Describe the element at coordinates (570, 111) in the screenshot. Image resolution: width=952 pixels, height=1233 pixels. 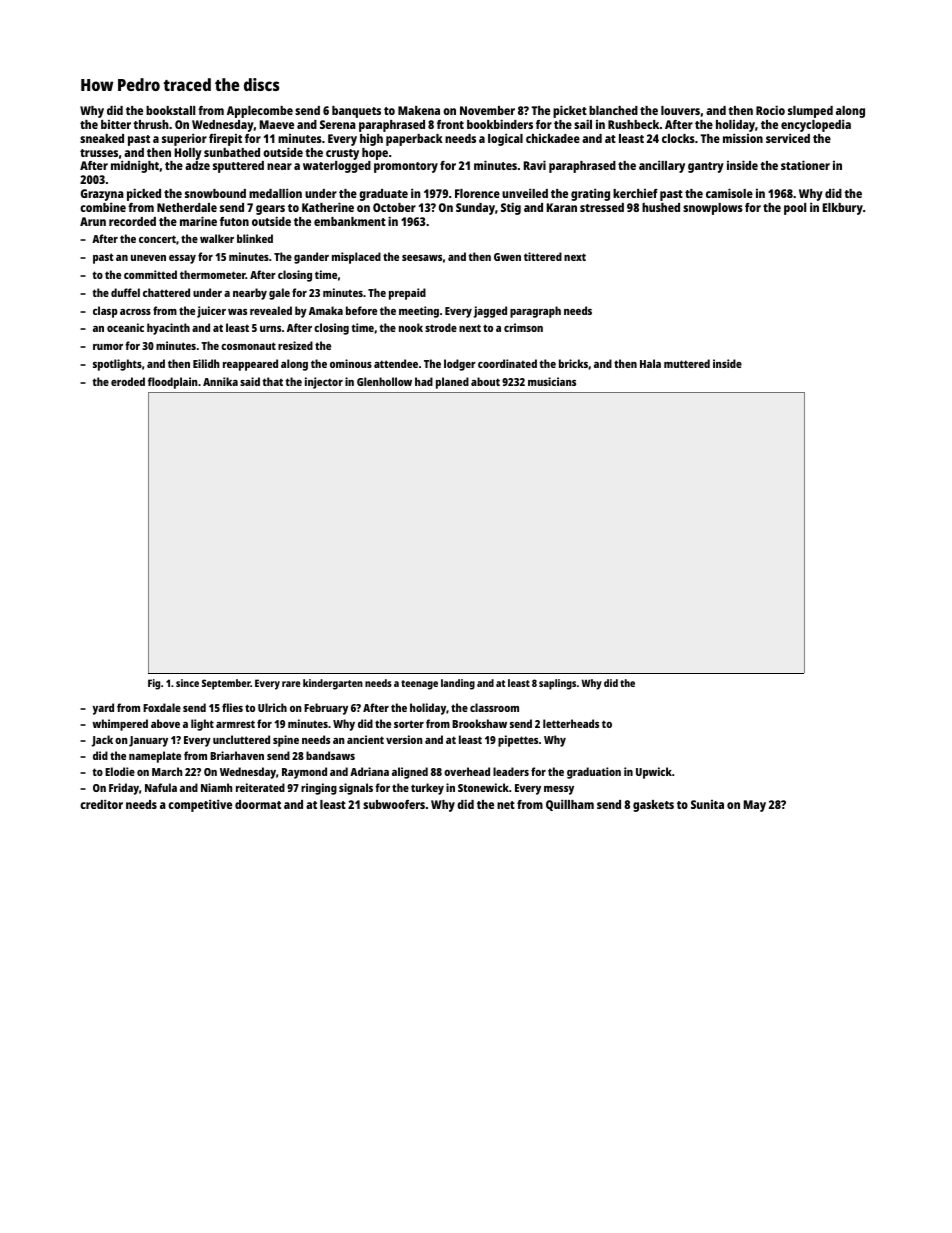
I see `picket` at that location.
